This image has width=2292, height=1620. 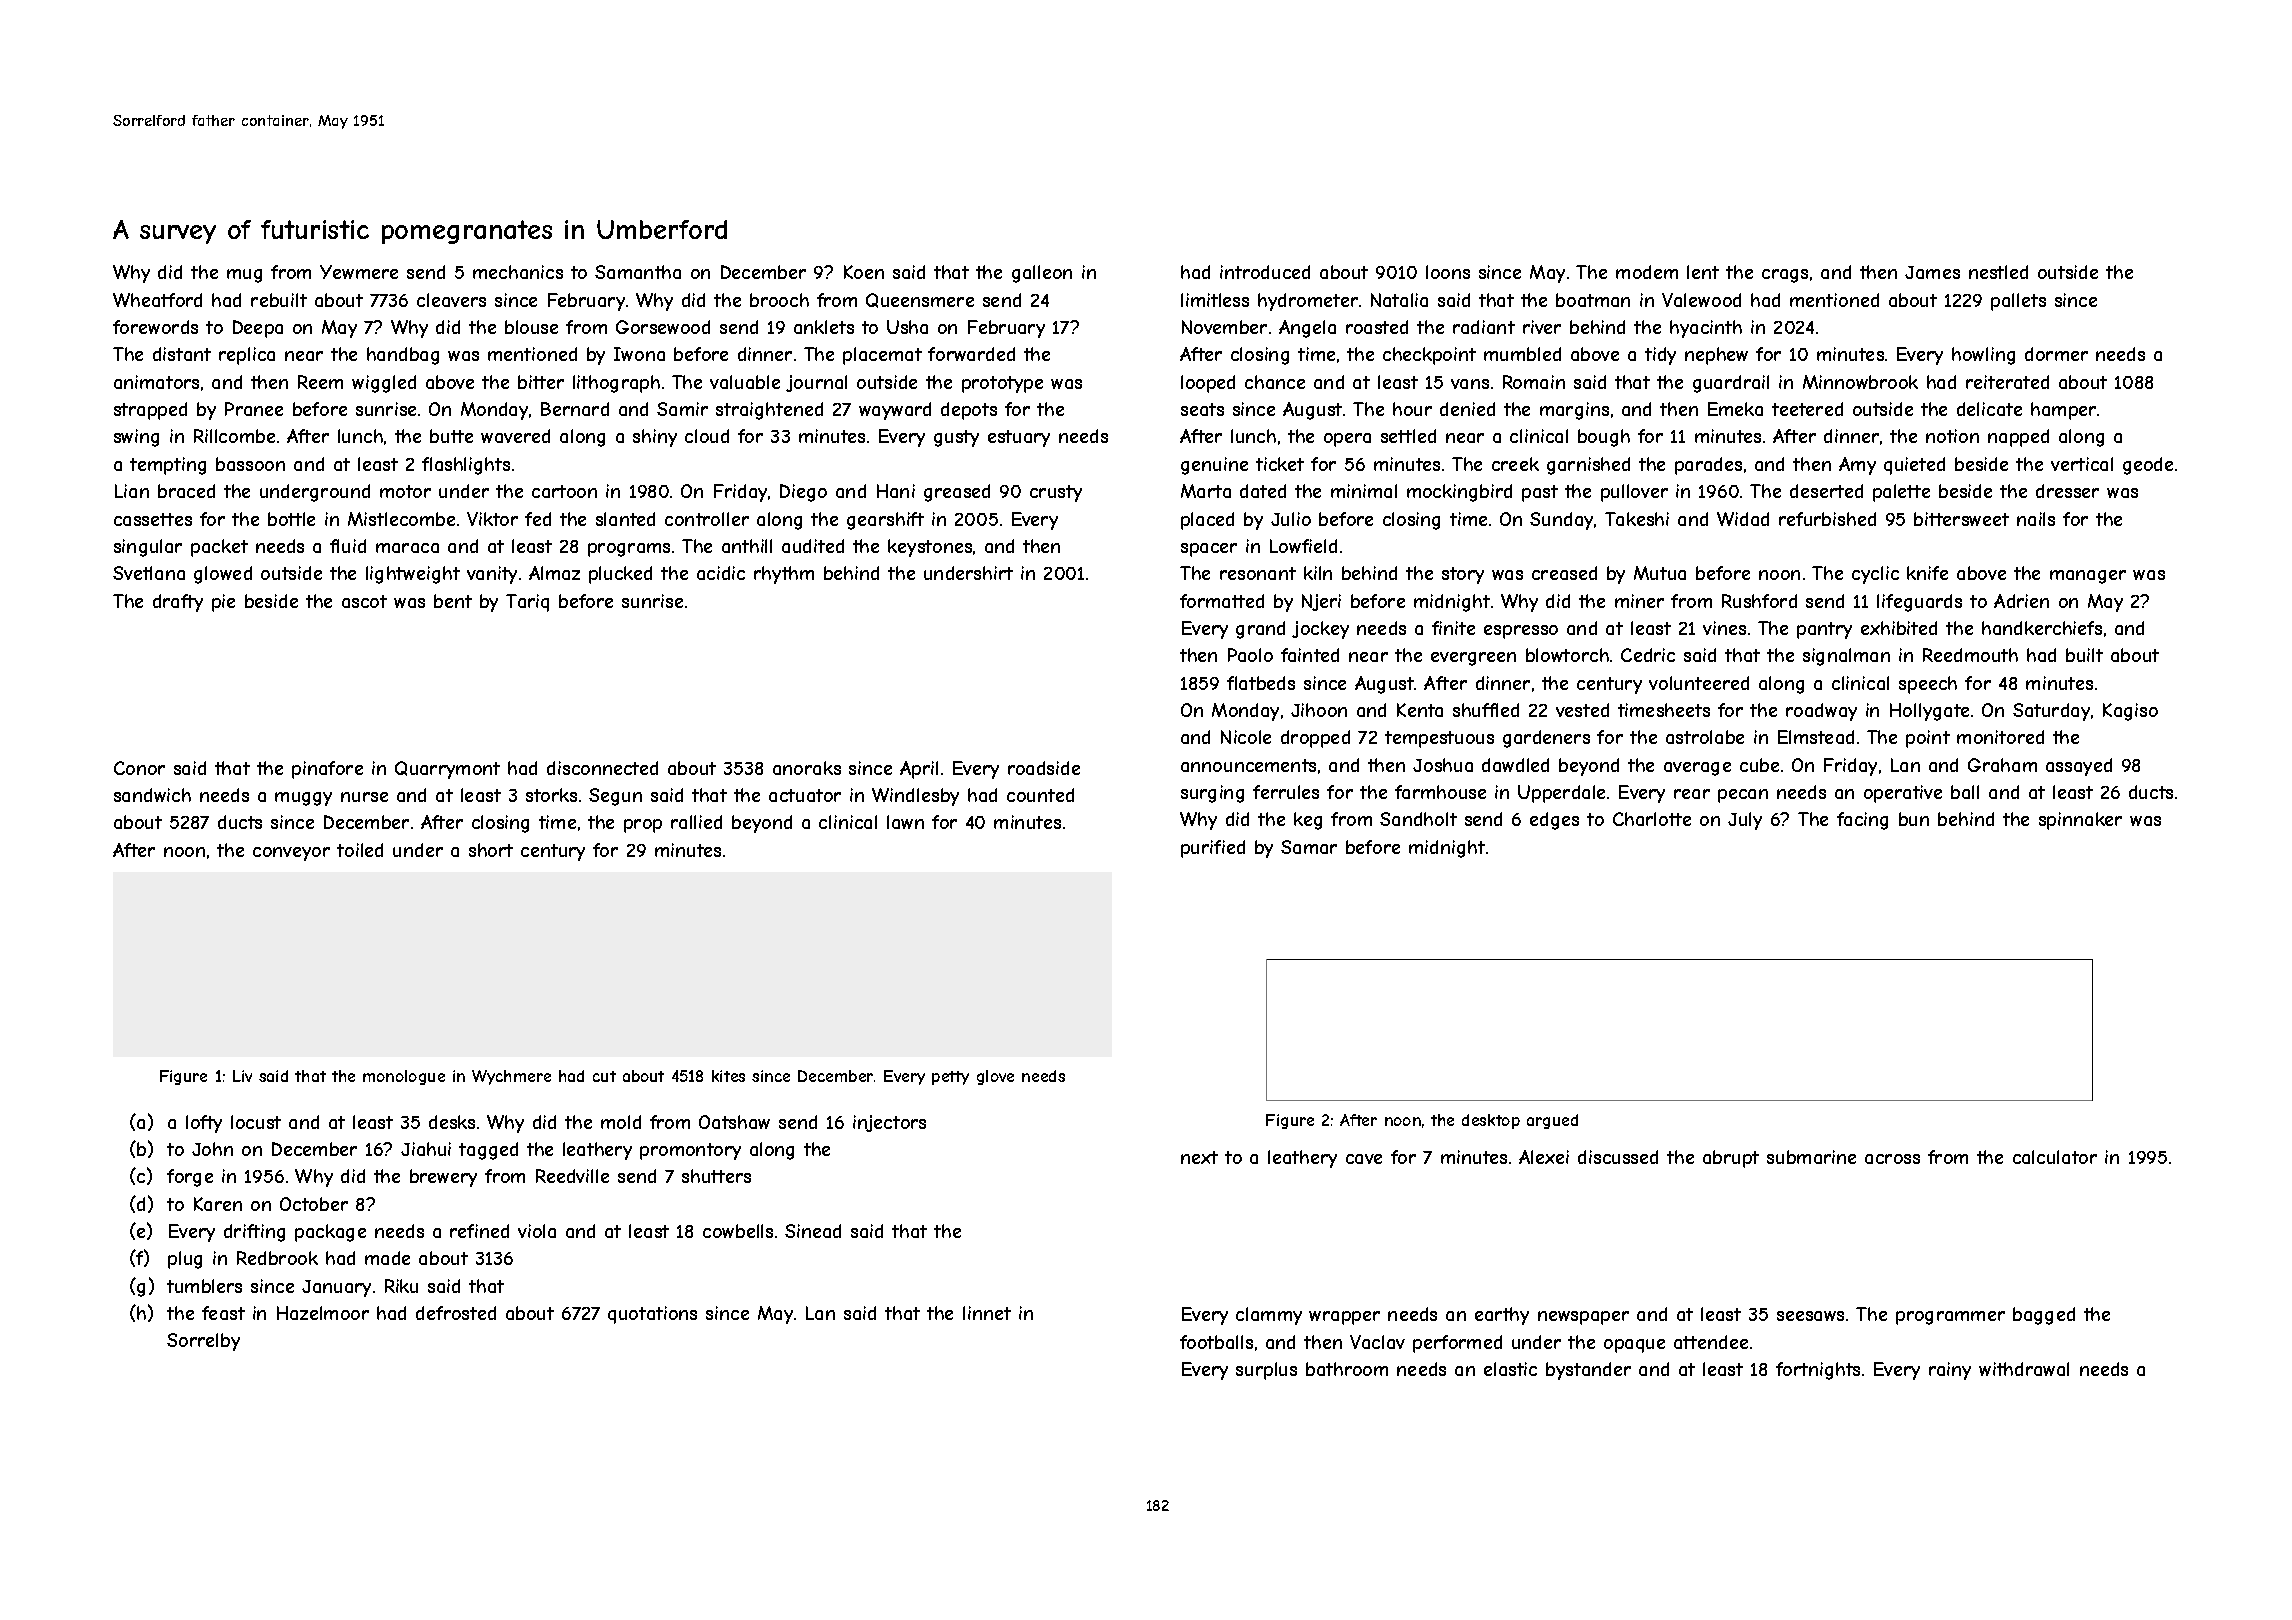 I want to click on Deepa, so click(x=258, y=329).
